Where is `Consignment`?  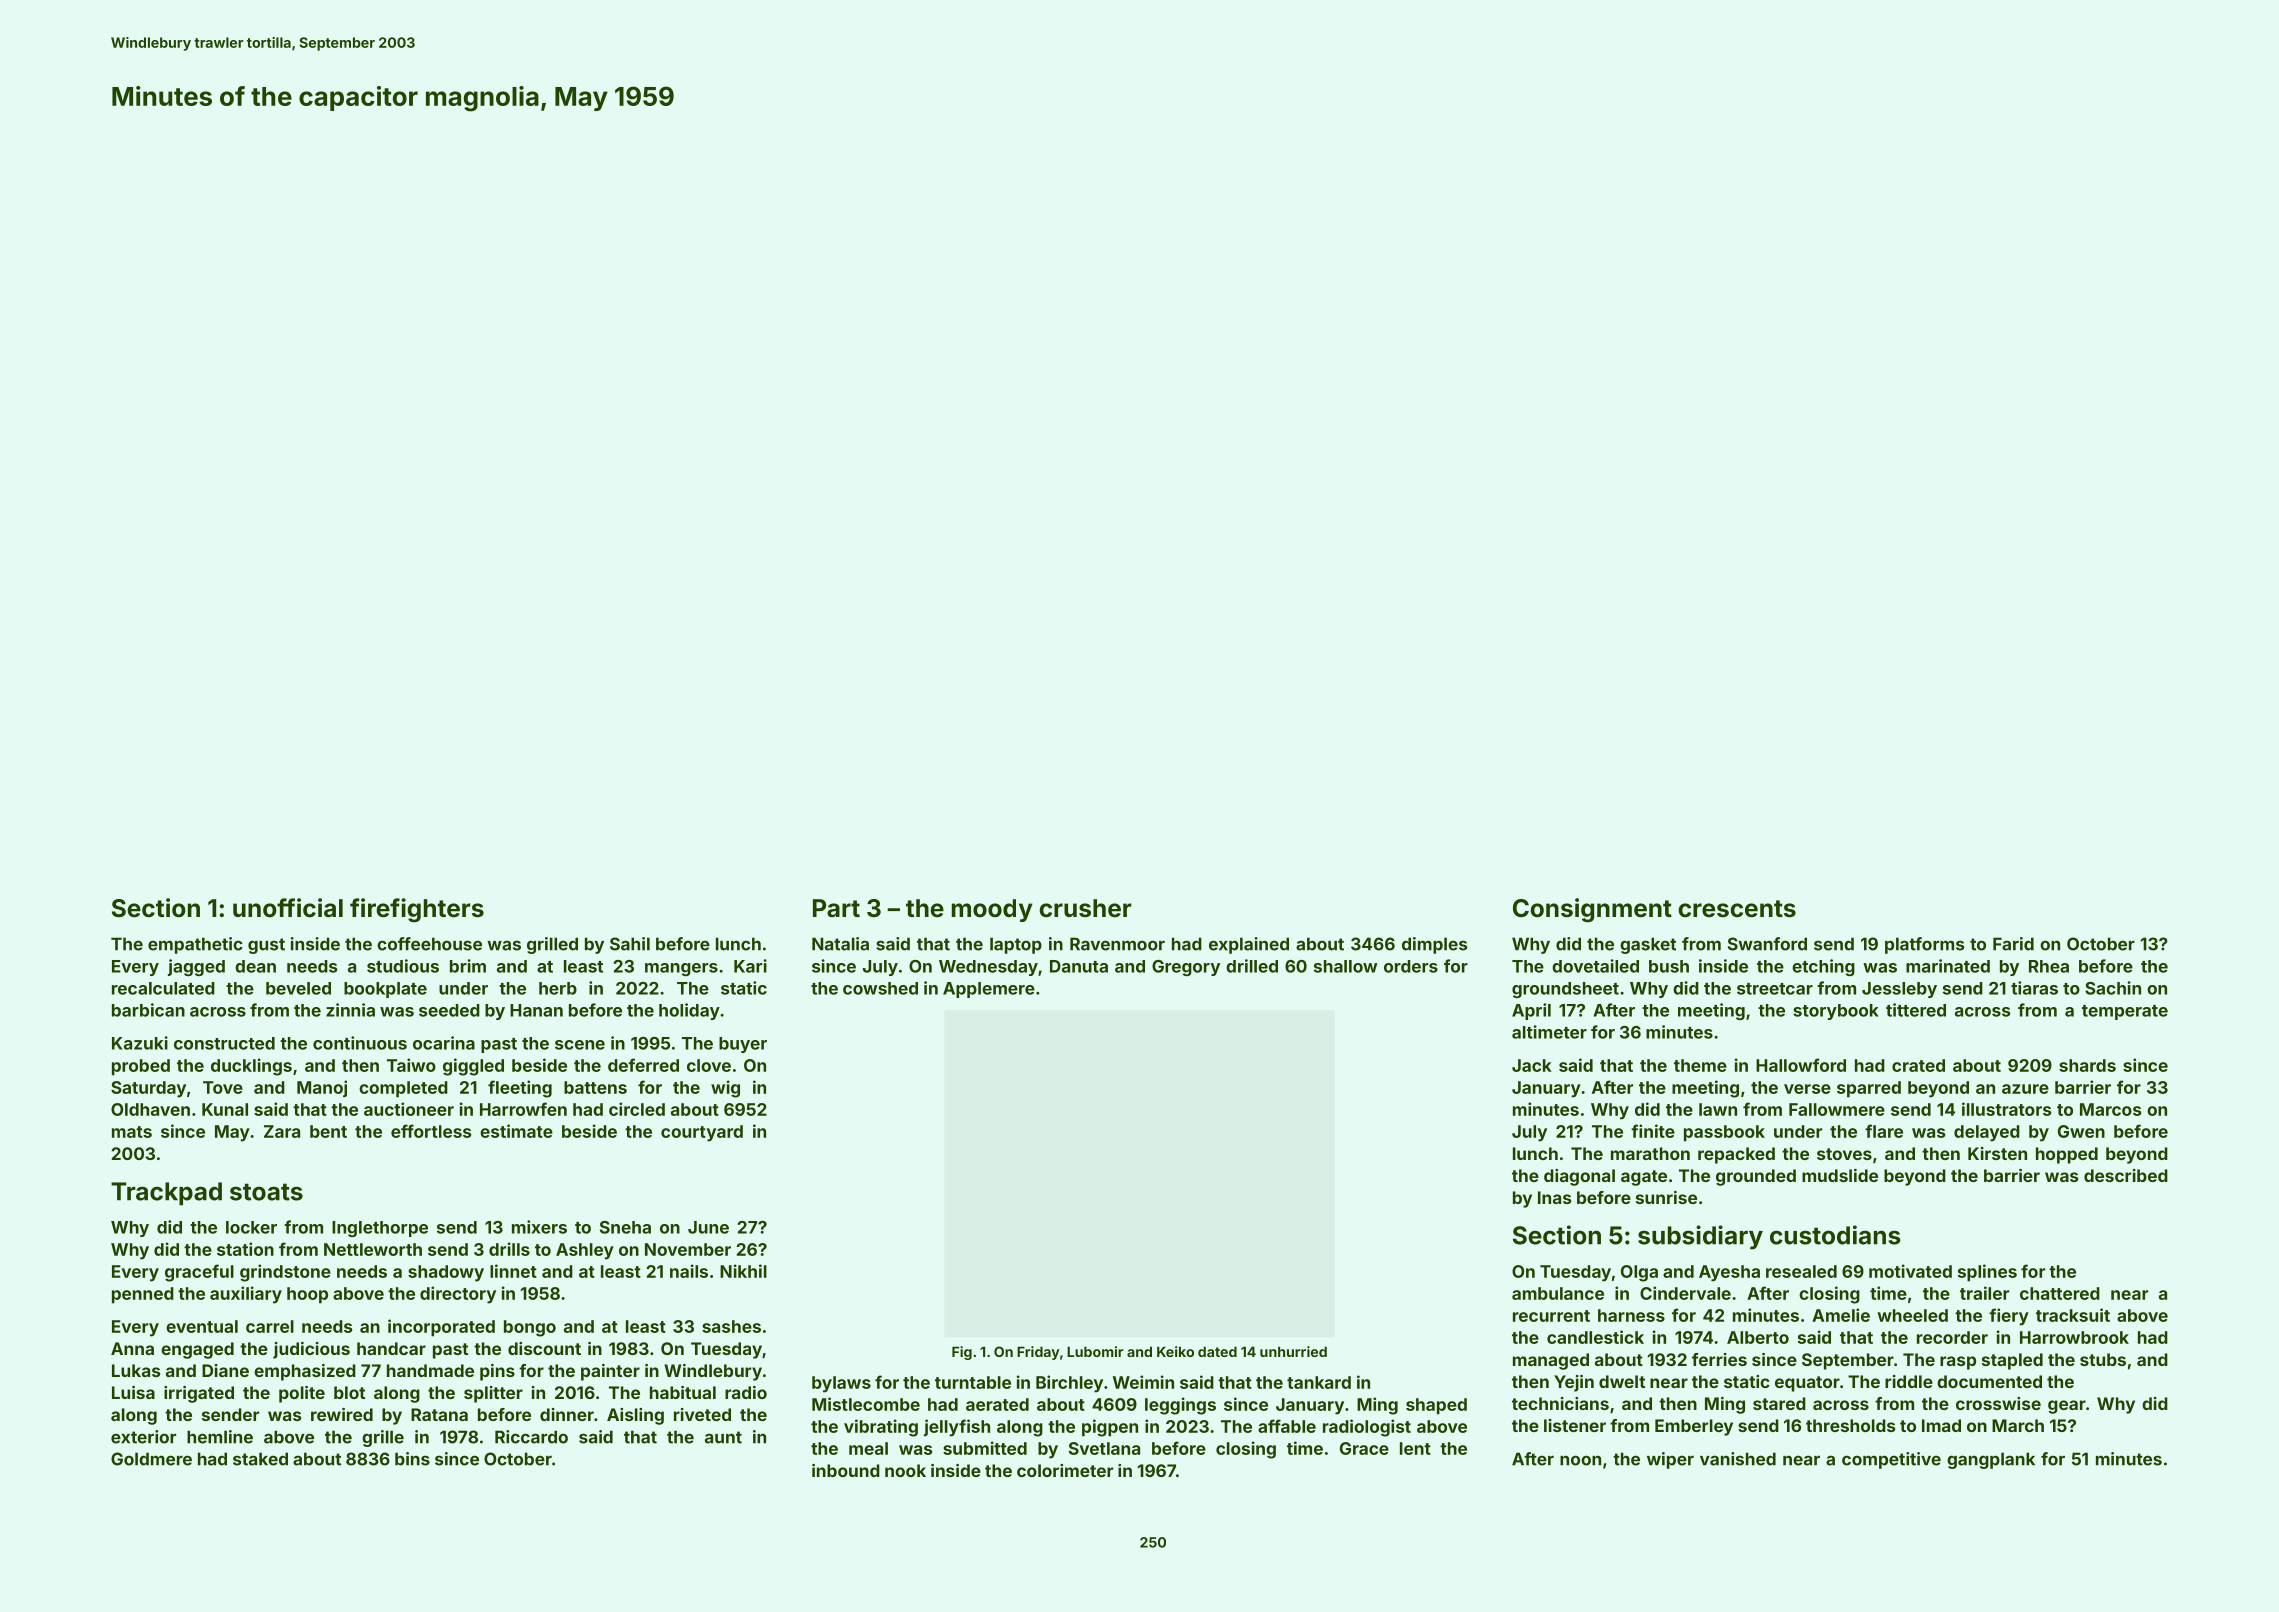
Consignment is located at coordinates (1592, 910).
